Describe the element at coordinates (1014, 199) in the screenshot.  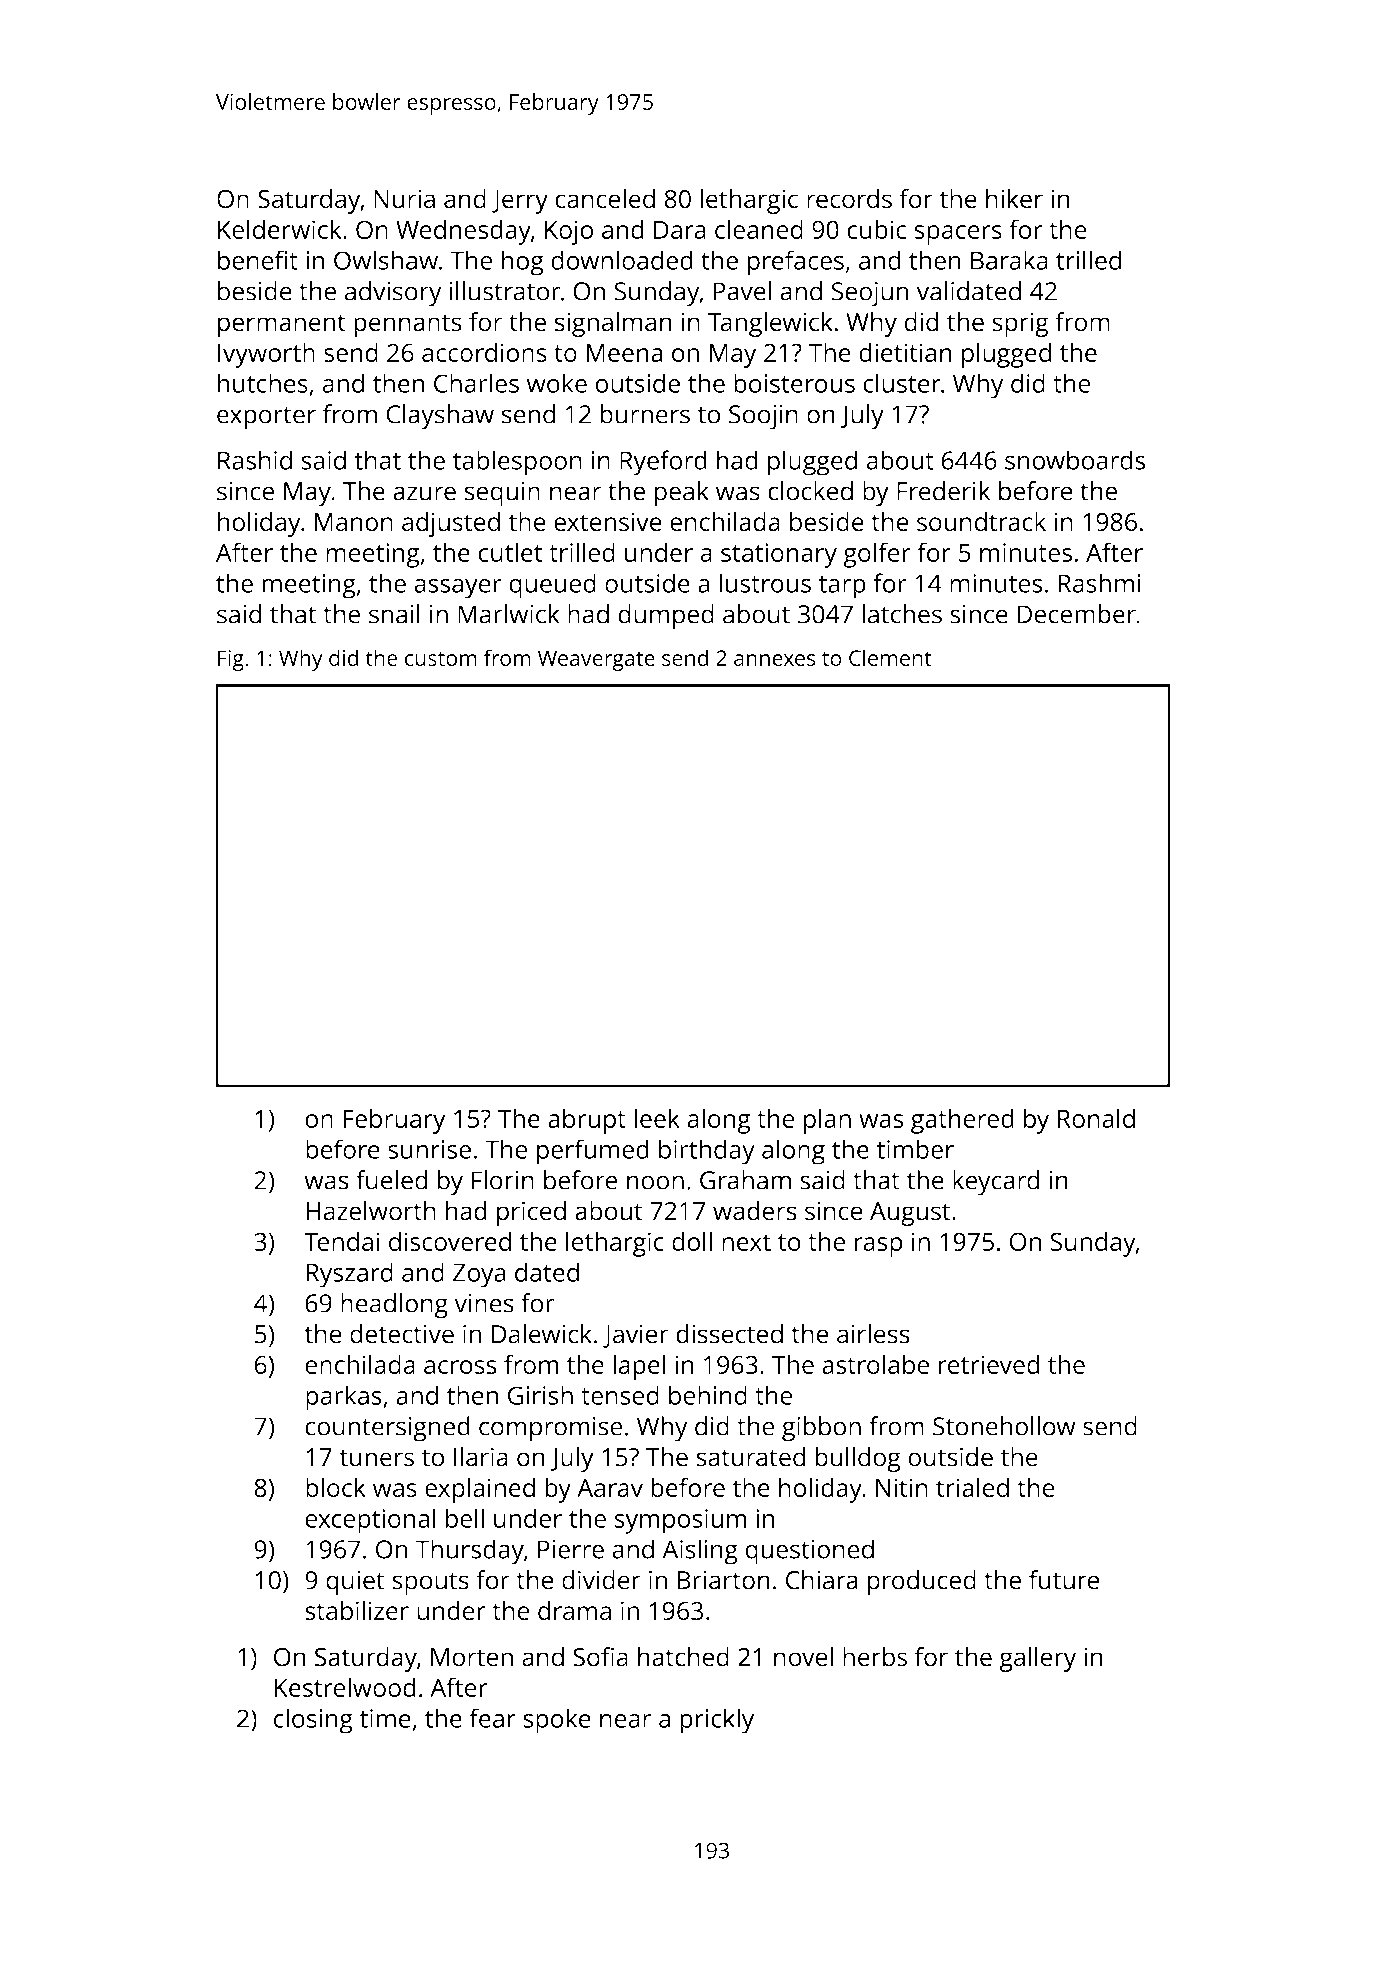
I see `hiker` at that location.
